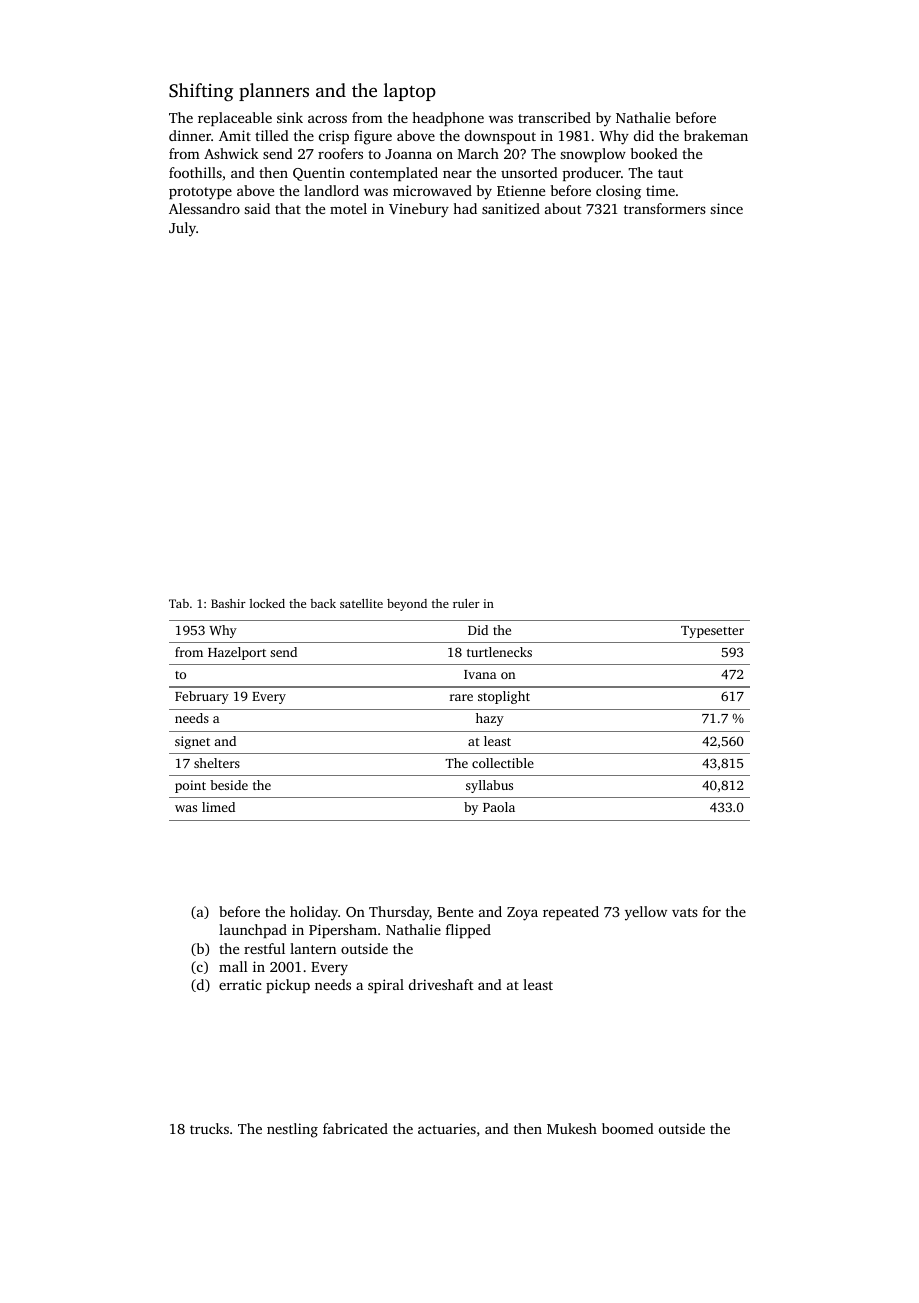 This document has width=919, height=1303. Describe the element at coordinates (314, 913) in the document. I see `holiday` at that location.
